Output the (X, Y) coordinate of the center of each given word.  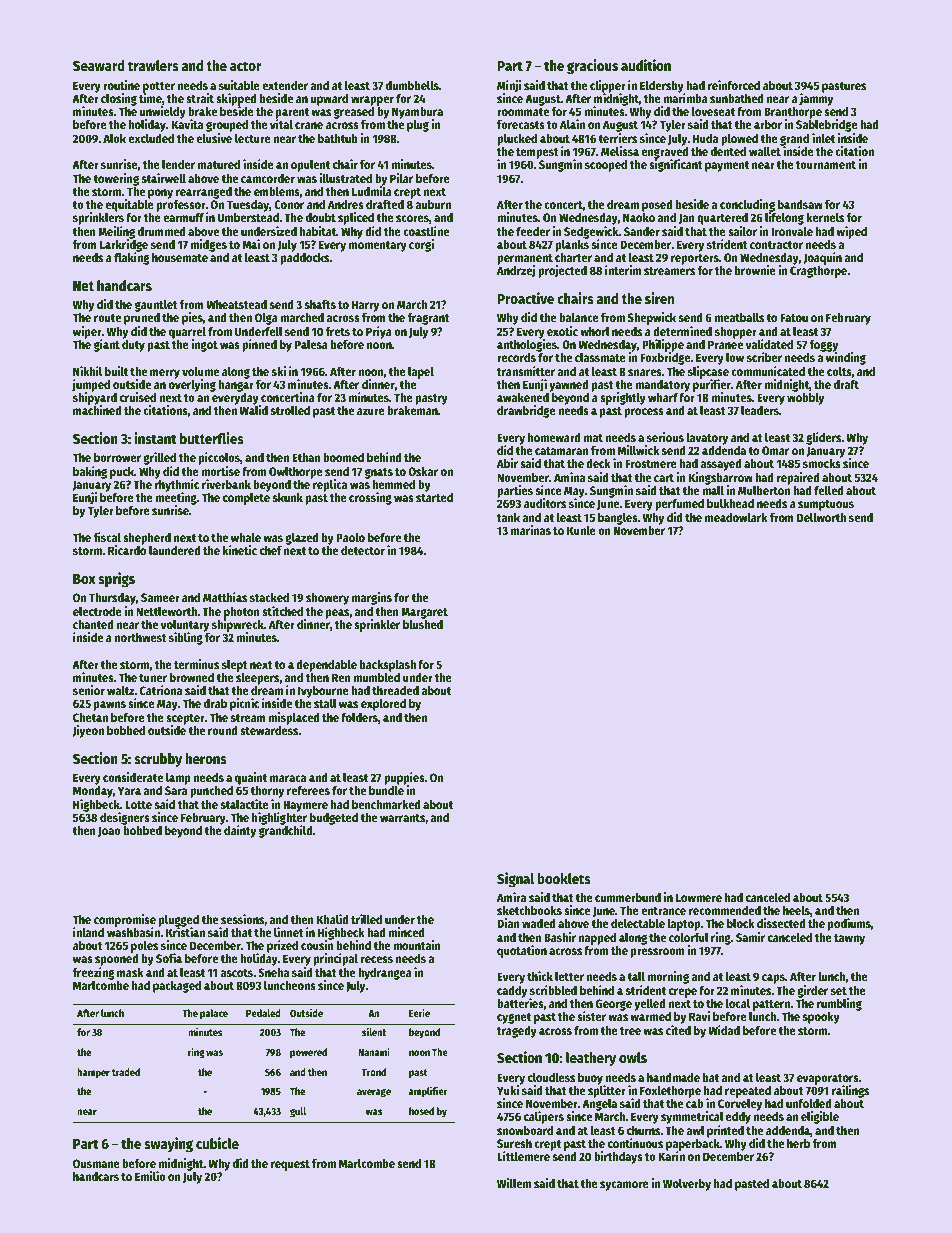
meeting (176, 499)
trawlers (153, 65)
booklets (564, 878)
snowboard (525, 1130)
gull (298, 1112)
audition (646, 65)
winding (846, 359)
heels (796, 910)
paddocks (305, 259)
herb (798, 1143)
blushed (423, 624)
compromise (125, 920)
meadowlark (736, 517)
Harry (365, 306)
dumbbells (412, 85)
